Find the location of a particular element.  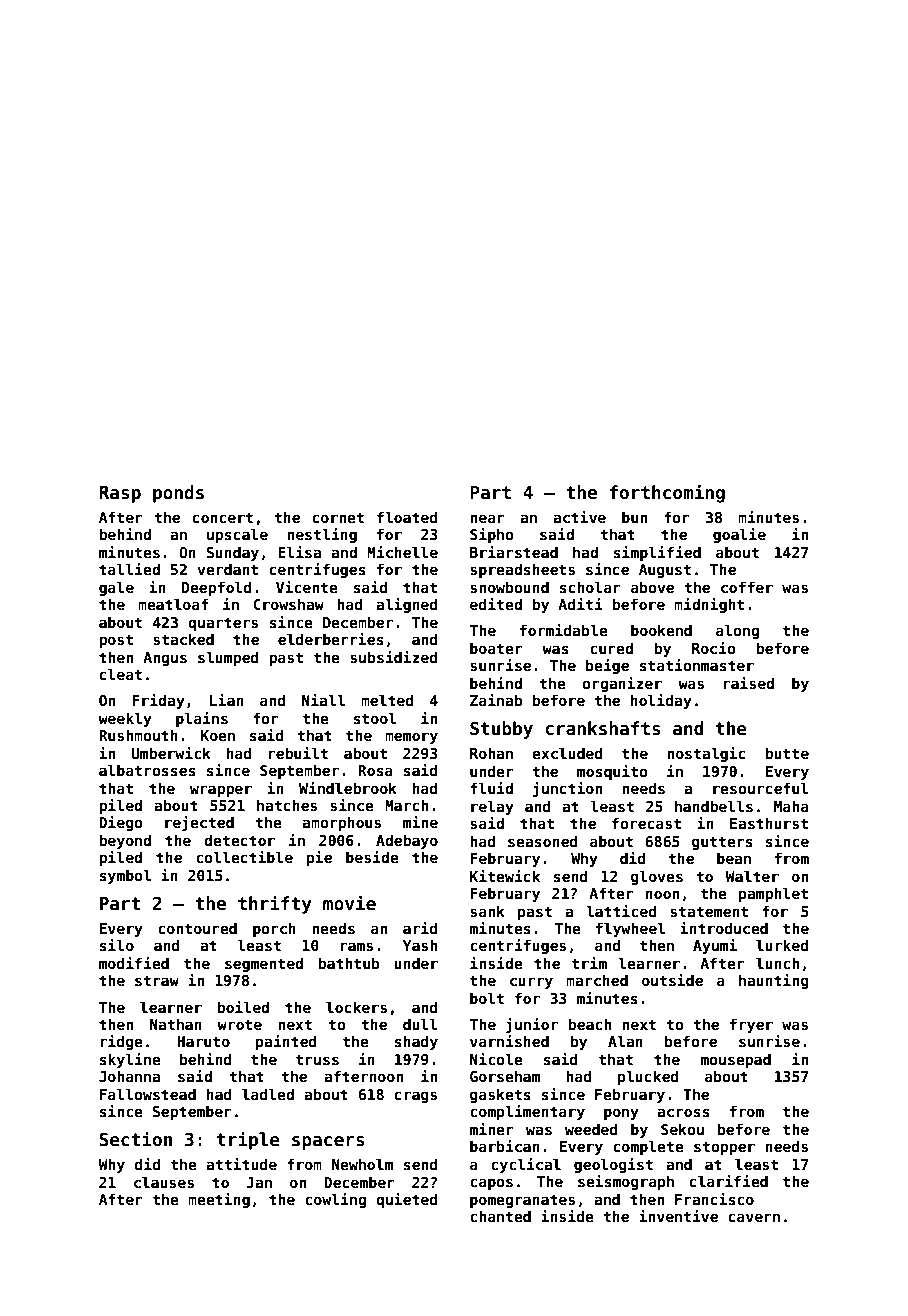

quieted is located at coordinates (406, 1200).
